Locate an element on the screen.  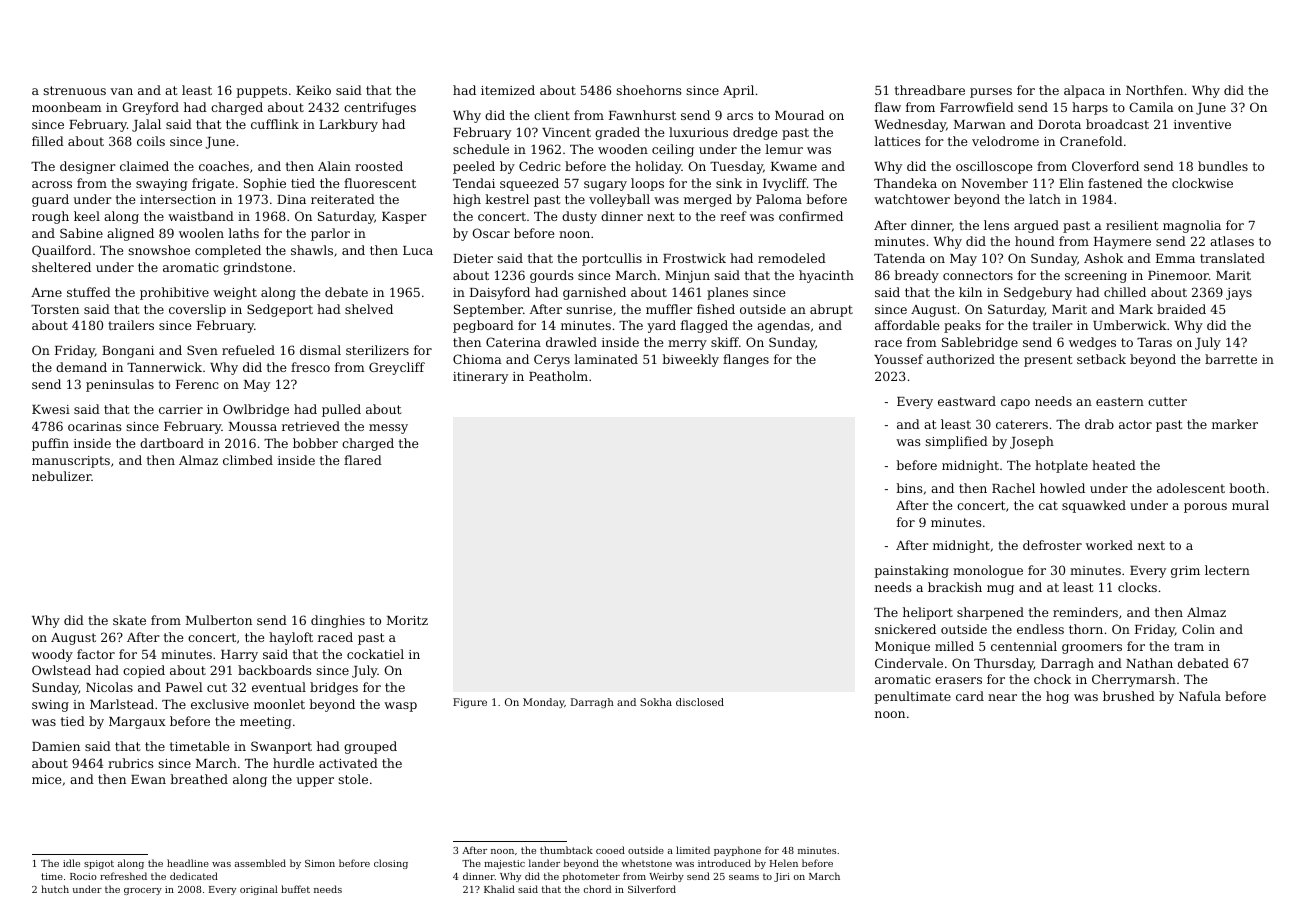
stuffed is located at coordinates (89, 292).
